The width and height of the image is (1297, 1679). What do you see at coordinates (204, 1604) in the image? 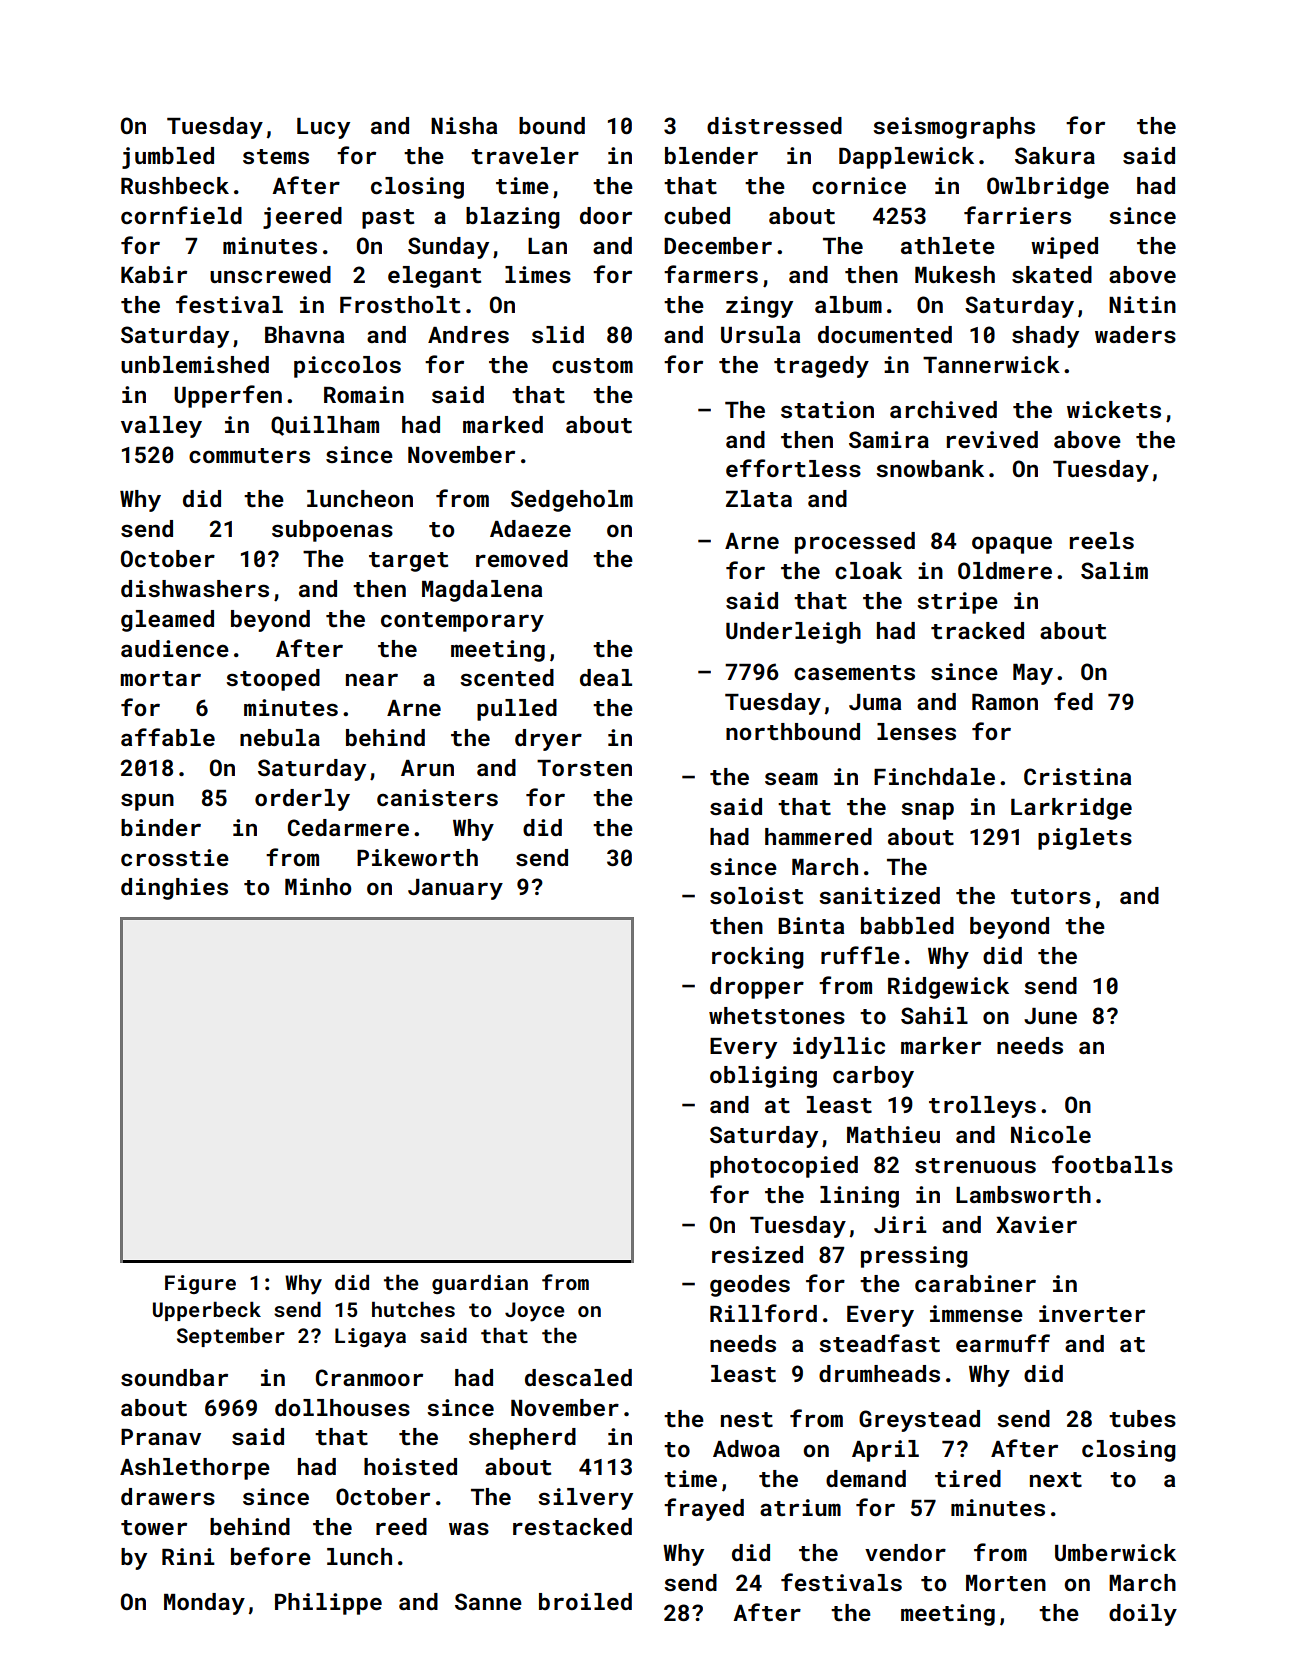
I see `Monday` at bounding box center [204, 1604].
